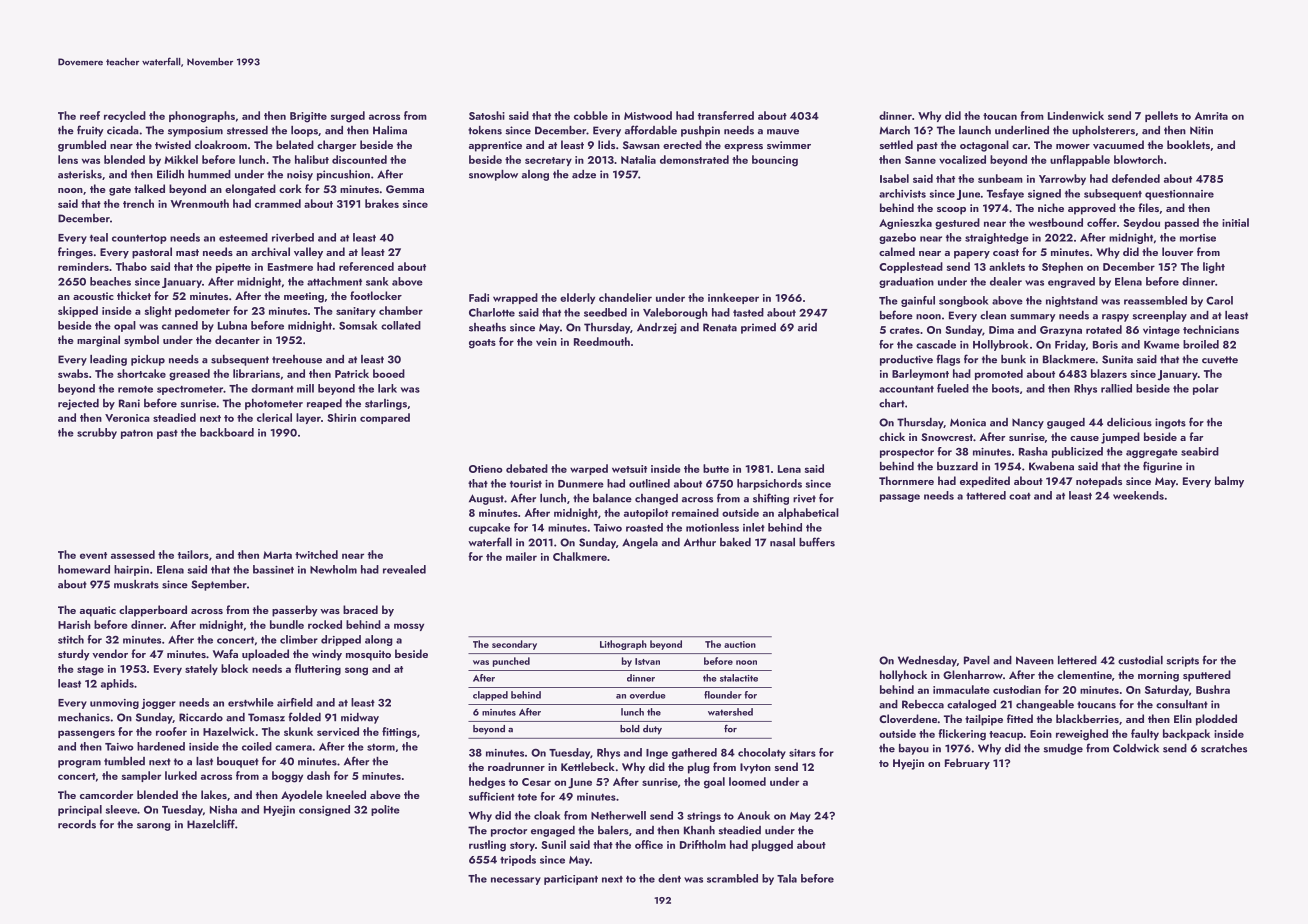 This screenshot has width=1308, height=924. I want to click on balmy, so click(1229, 482).
